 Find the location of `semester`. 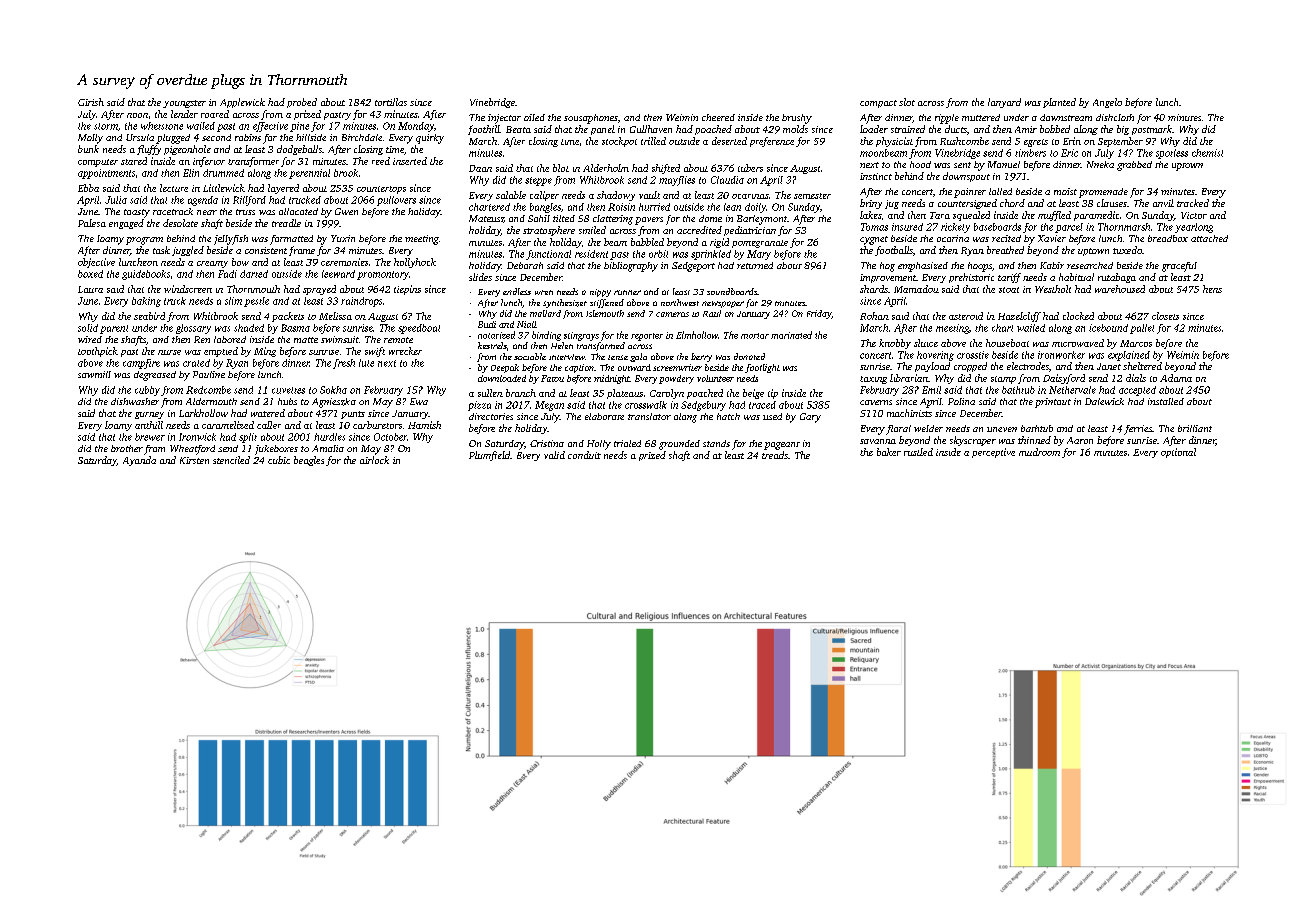

semester is located at coordinates (812, 196).
